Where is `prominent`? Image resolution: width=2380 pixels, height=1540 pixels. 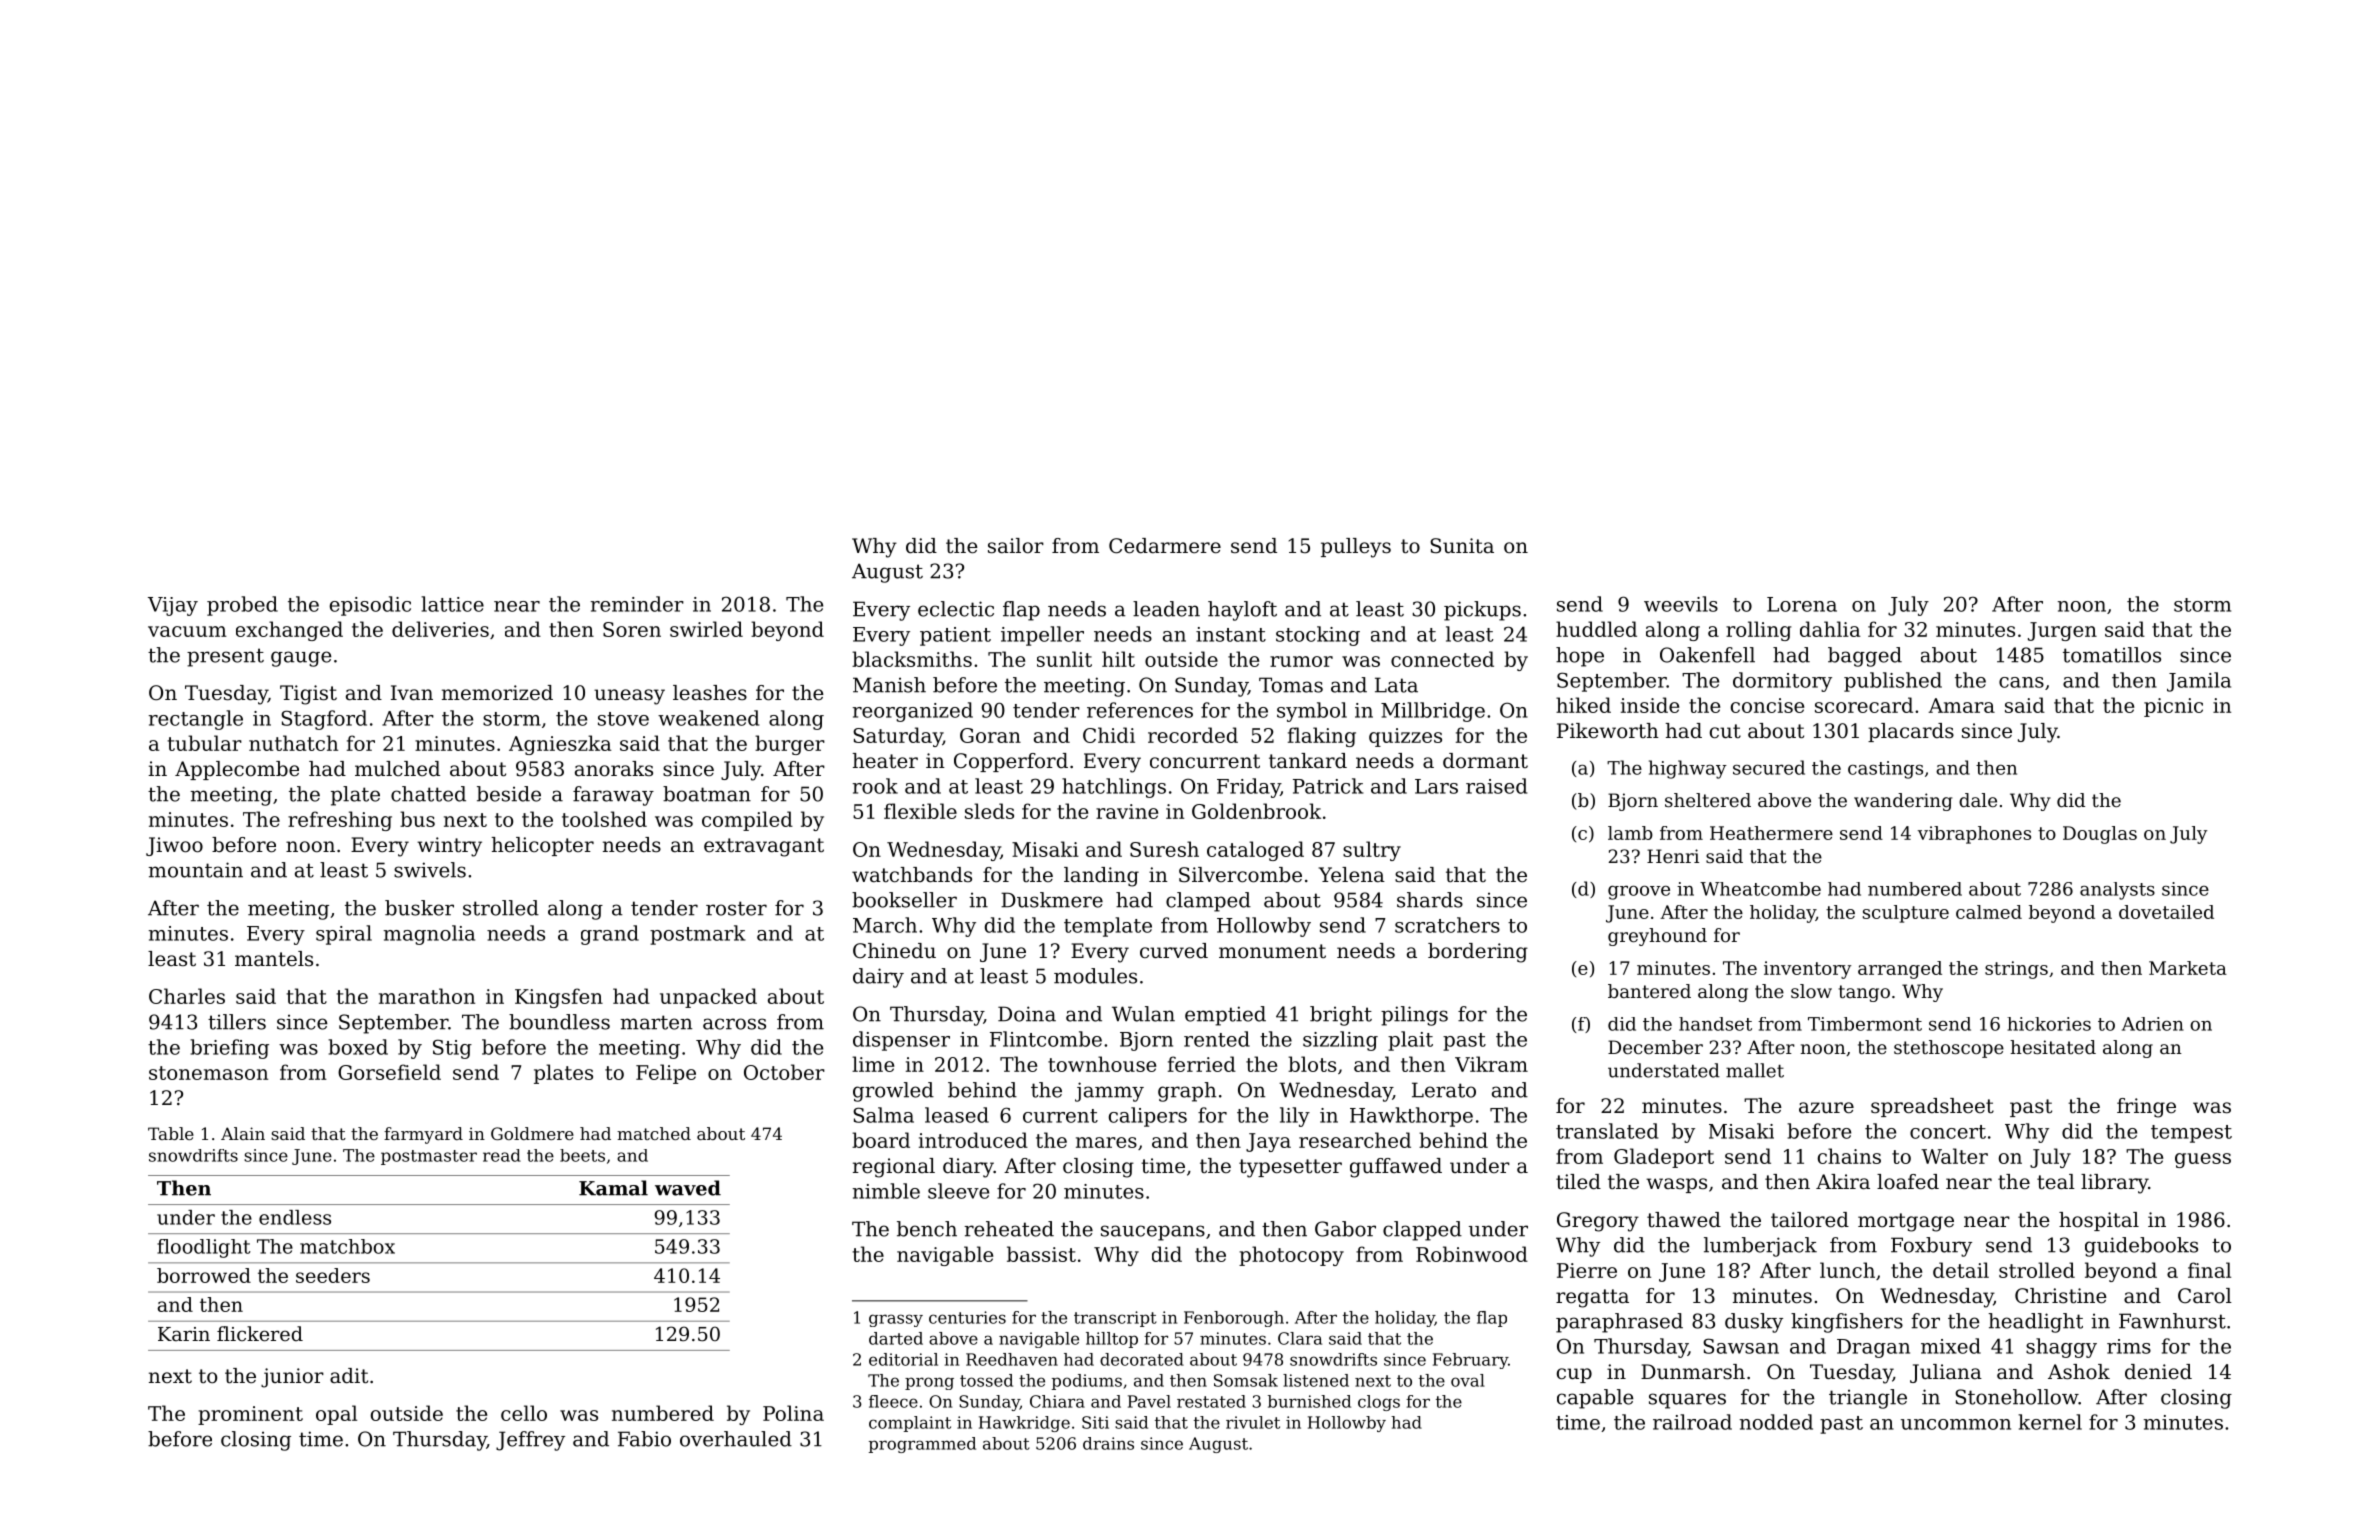
prominent is located at coordinates (250, 1415).
